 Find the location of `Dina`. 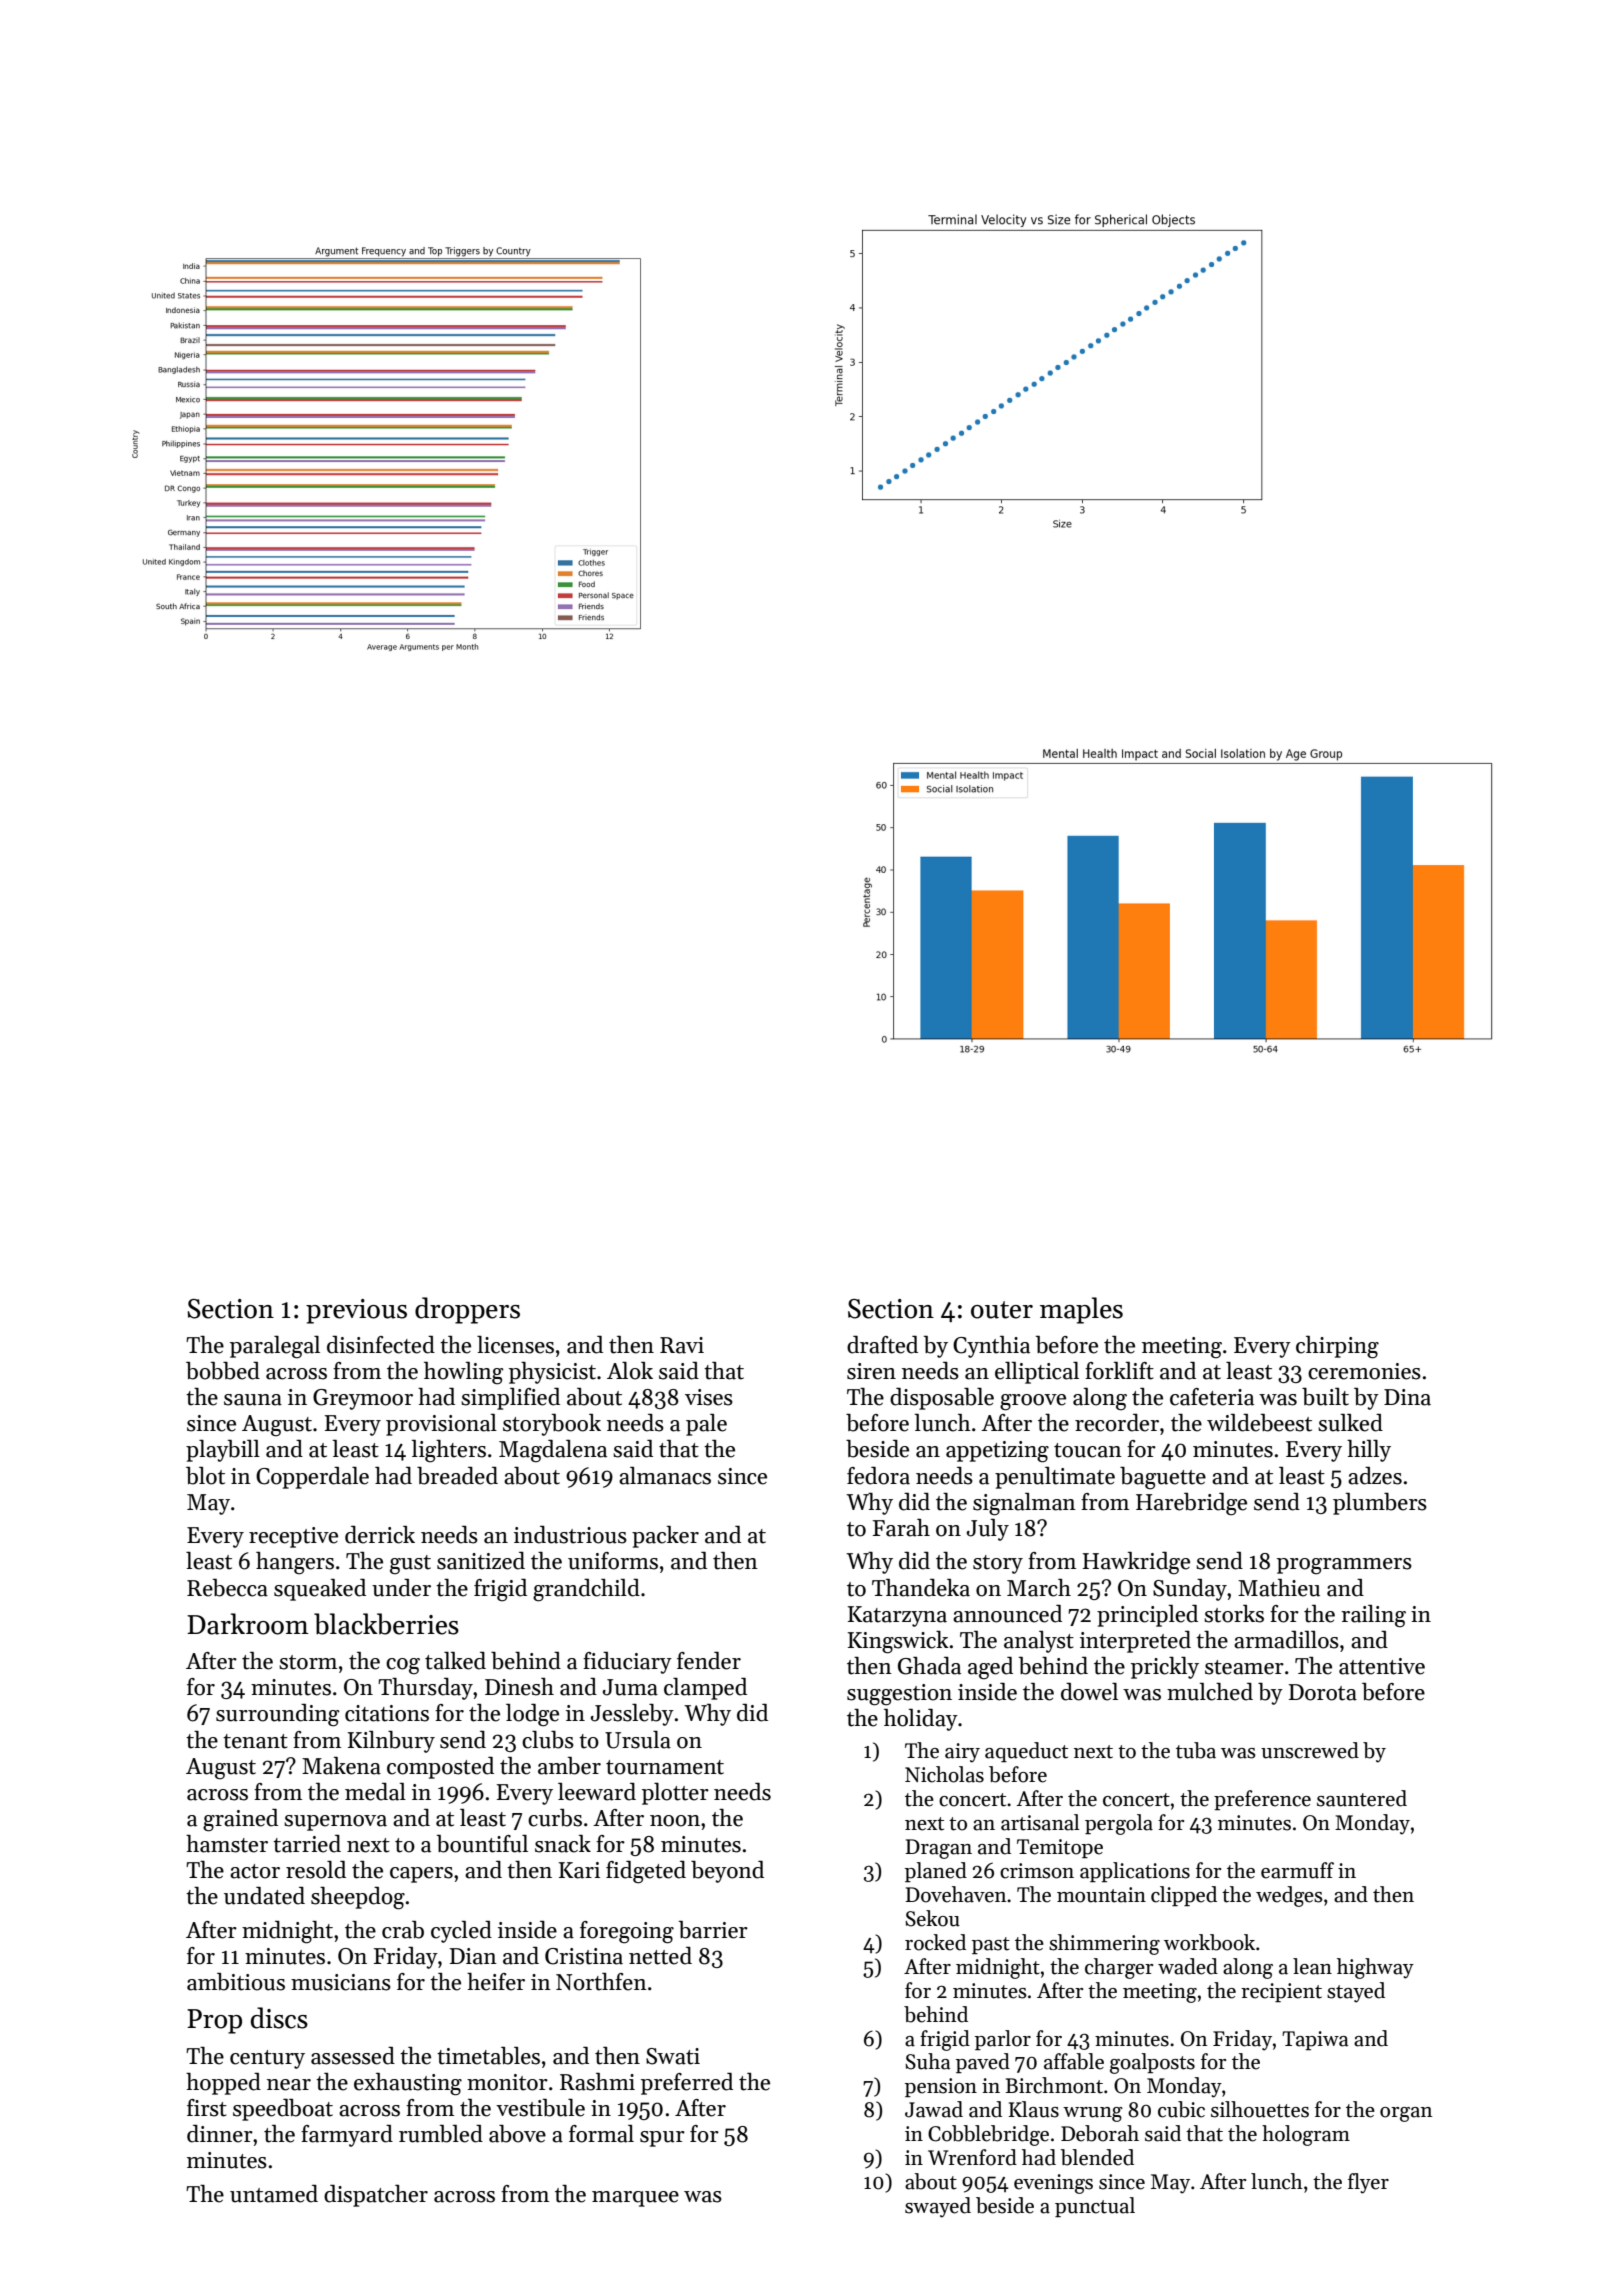

Dina is located at coordinates (1407, 1397).
